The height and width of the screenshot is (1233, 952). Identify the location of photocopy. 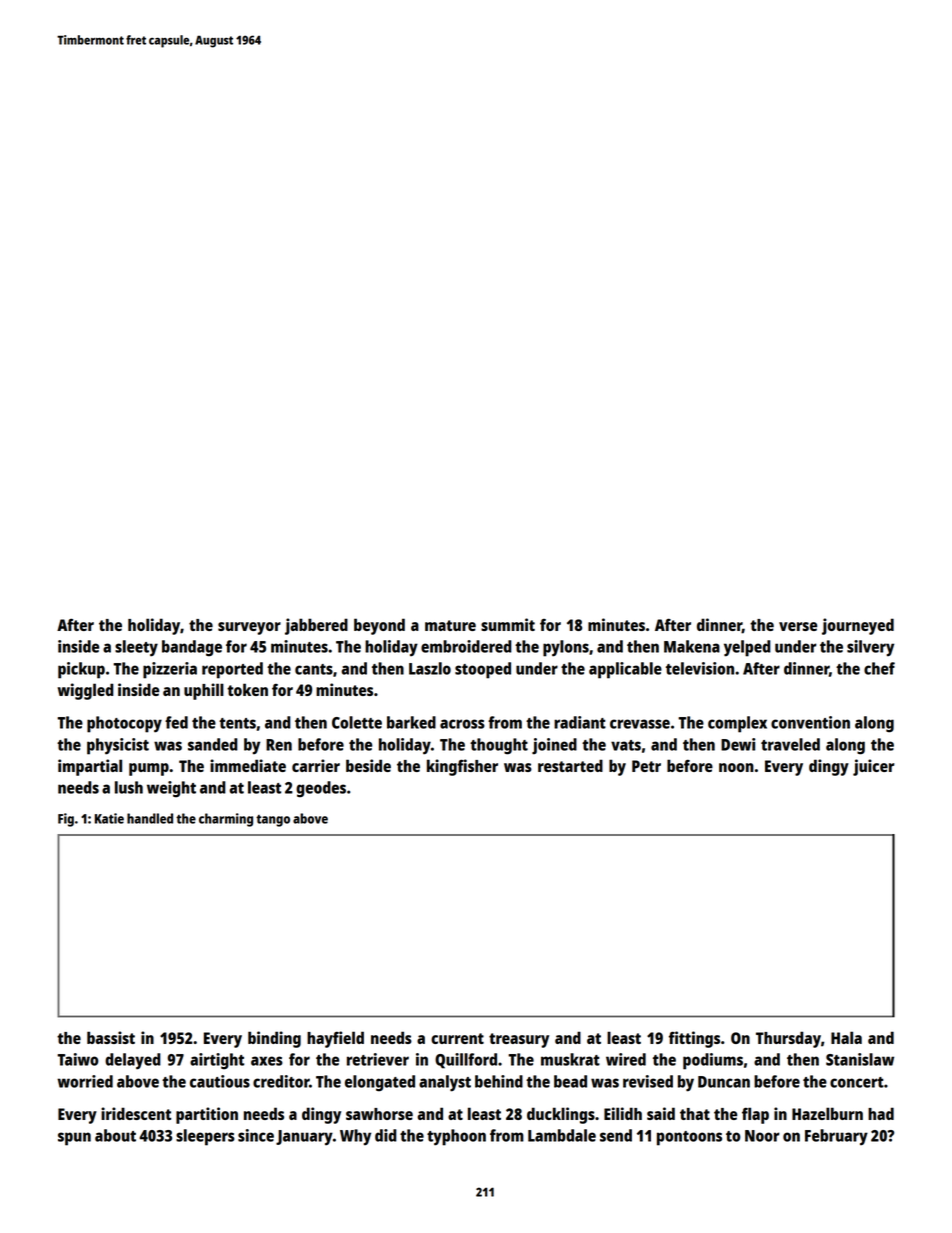
(124, 724).
